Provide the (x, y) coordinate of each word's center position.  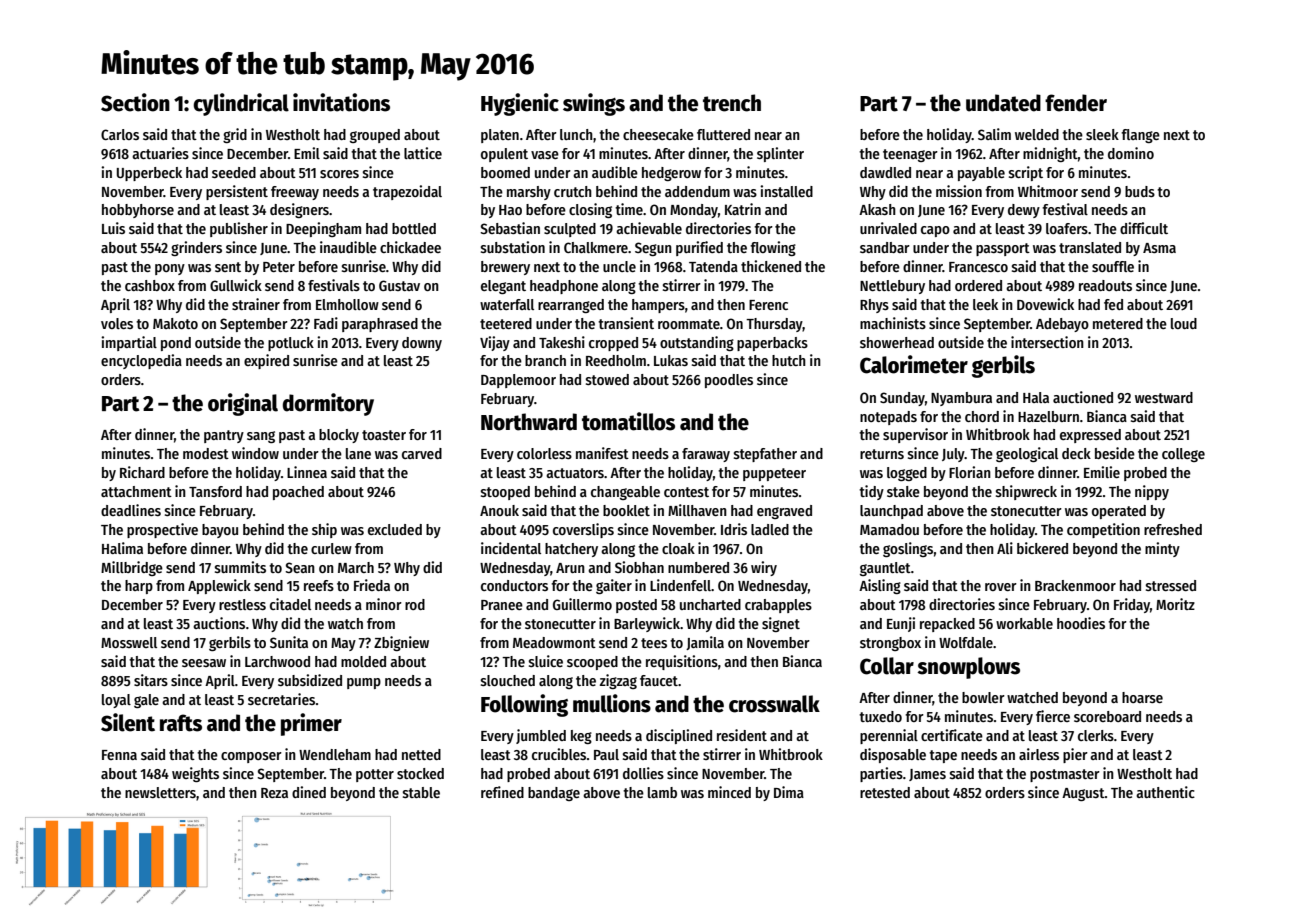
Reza (274, 793)
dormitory (328, 404)
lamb (662, 792)
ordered (978, 285)
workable (1024, 623)
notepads (888, 418)
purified (699, 248)
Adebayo (1062, 325)
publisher (239, 229)
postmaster (1065, 775)
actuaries (160, 153)
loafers (1067, 228)
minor (384, 604)
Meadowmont (554, 642)
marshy (529, 193)
